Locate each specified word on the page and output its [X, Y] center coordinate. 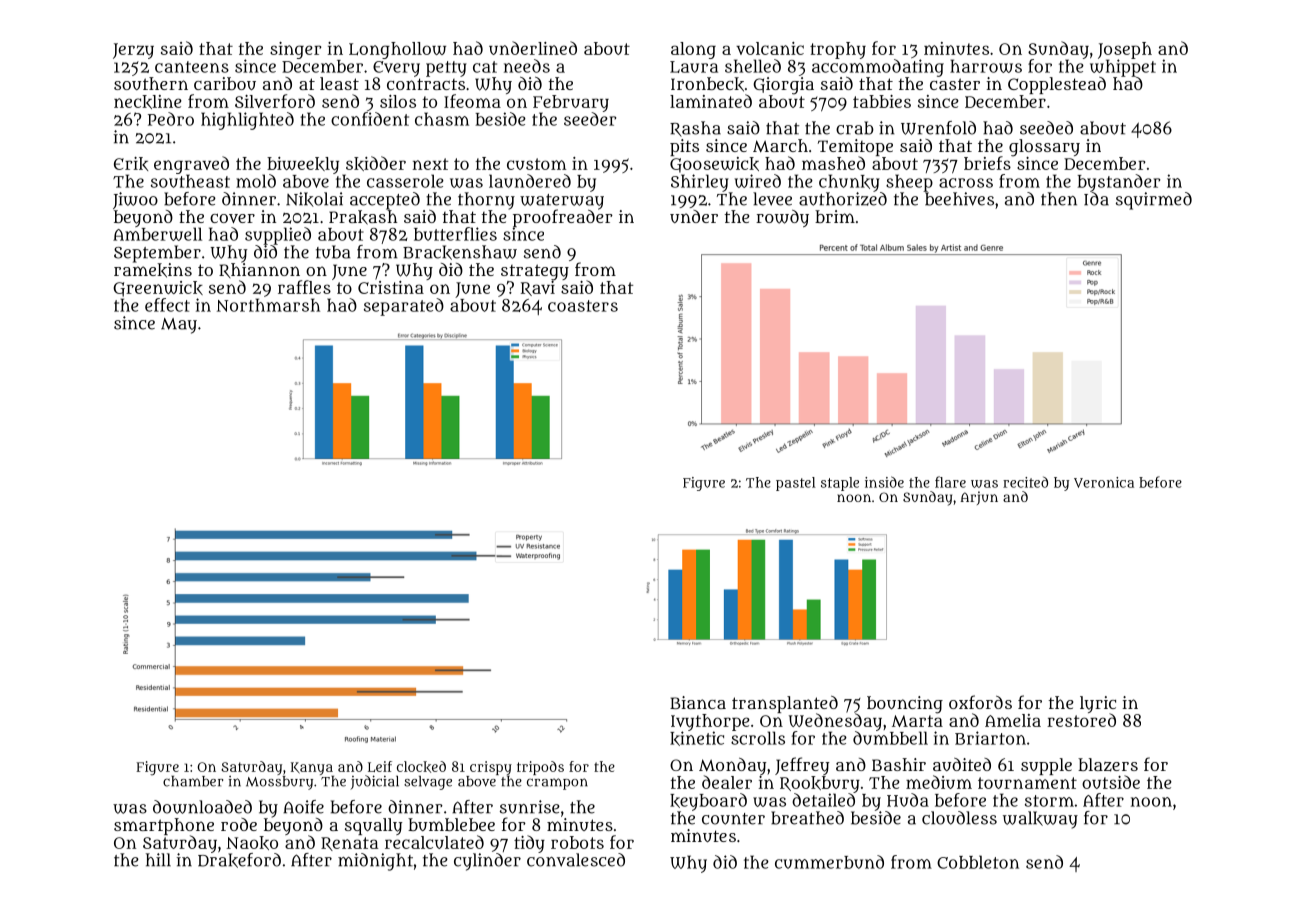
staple [840, 484]
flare [950, 482]
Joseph [1125, 50]
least [339, 83]
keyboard [708, 802]
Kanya [312, 768]
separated [404, 307]
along [693, 50]
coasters [583, 306]
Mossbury [279, 783]
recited [1025, 482]
